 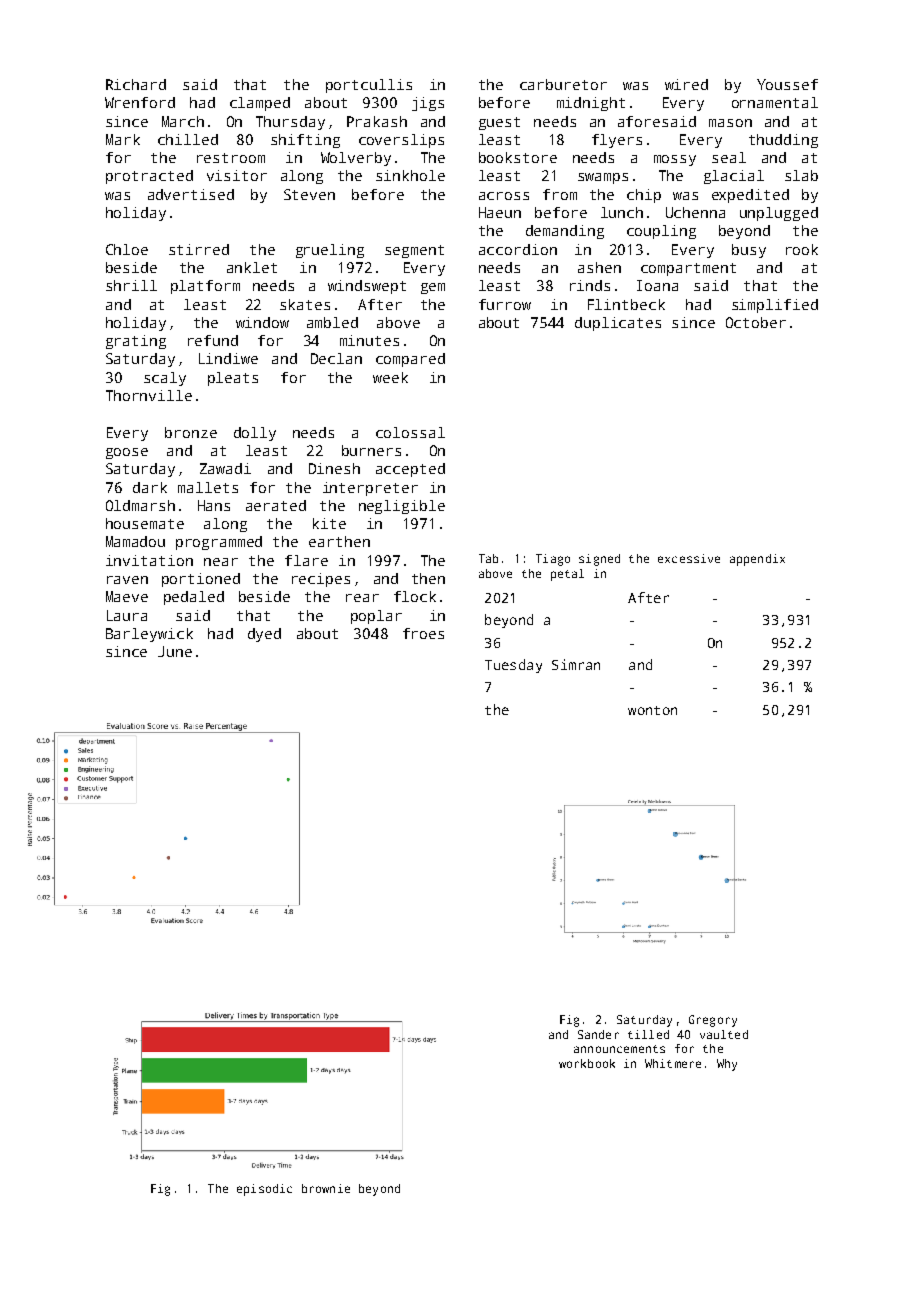 I want to click on carburetor, so click(x=563, y=84).
